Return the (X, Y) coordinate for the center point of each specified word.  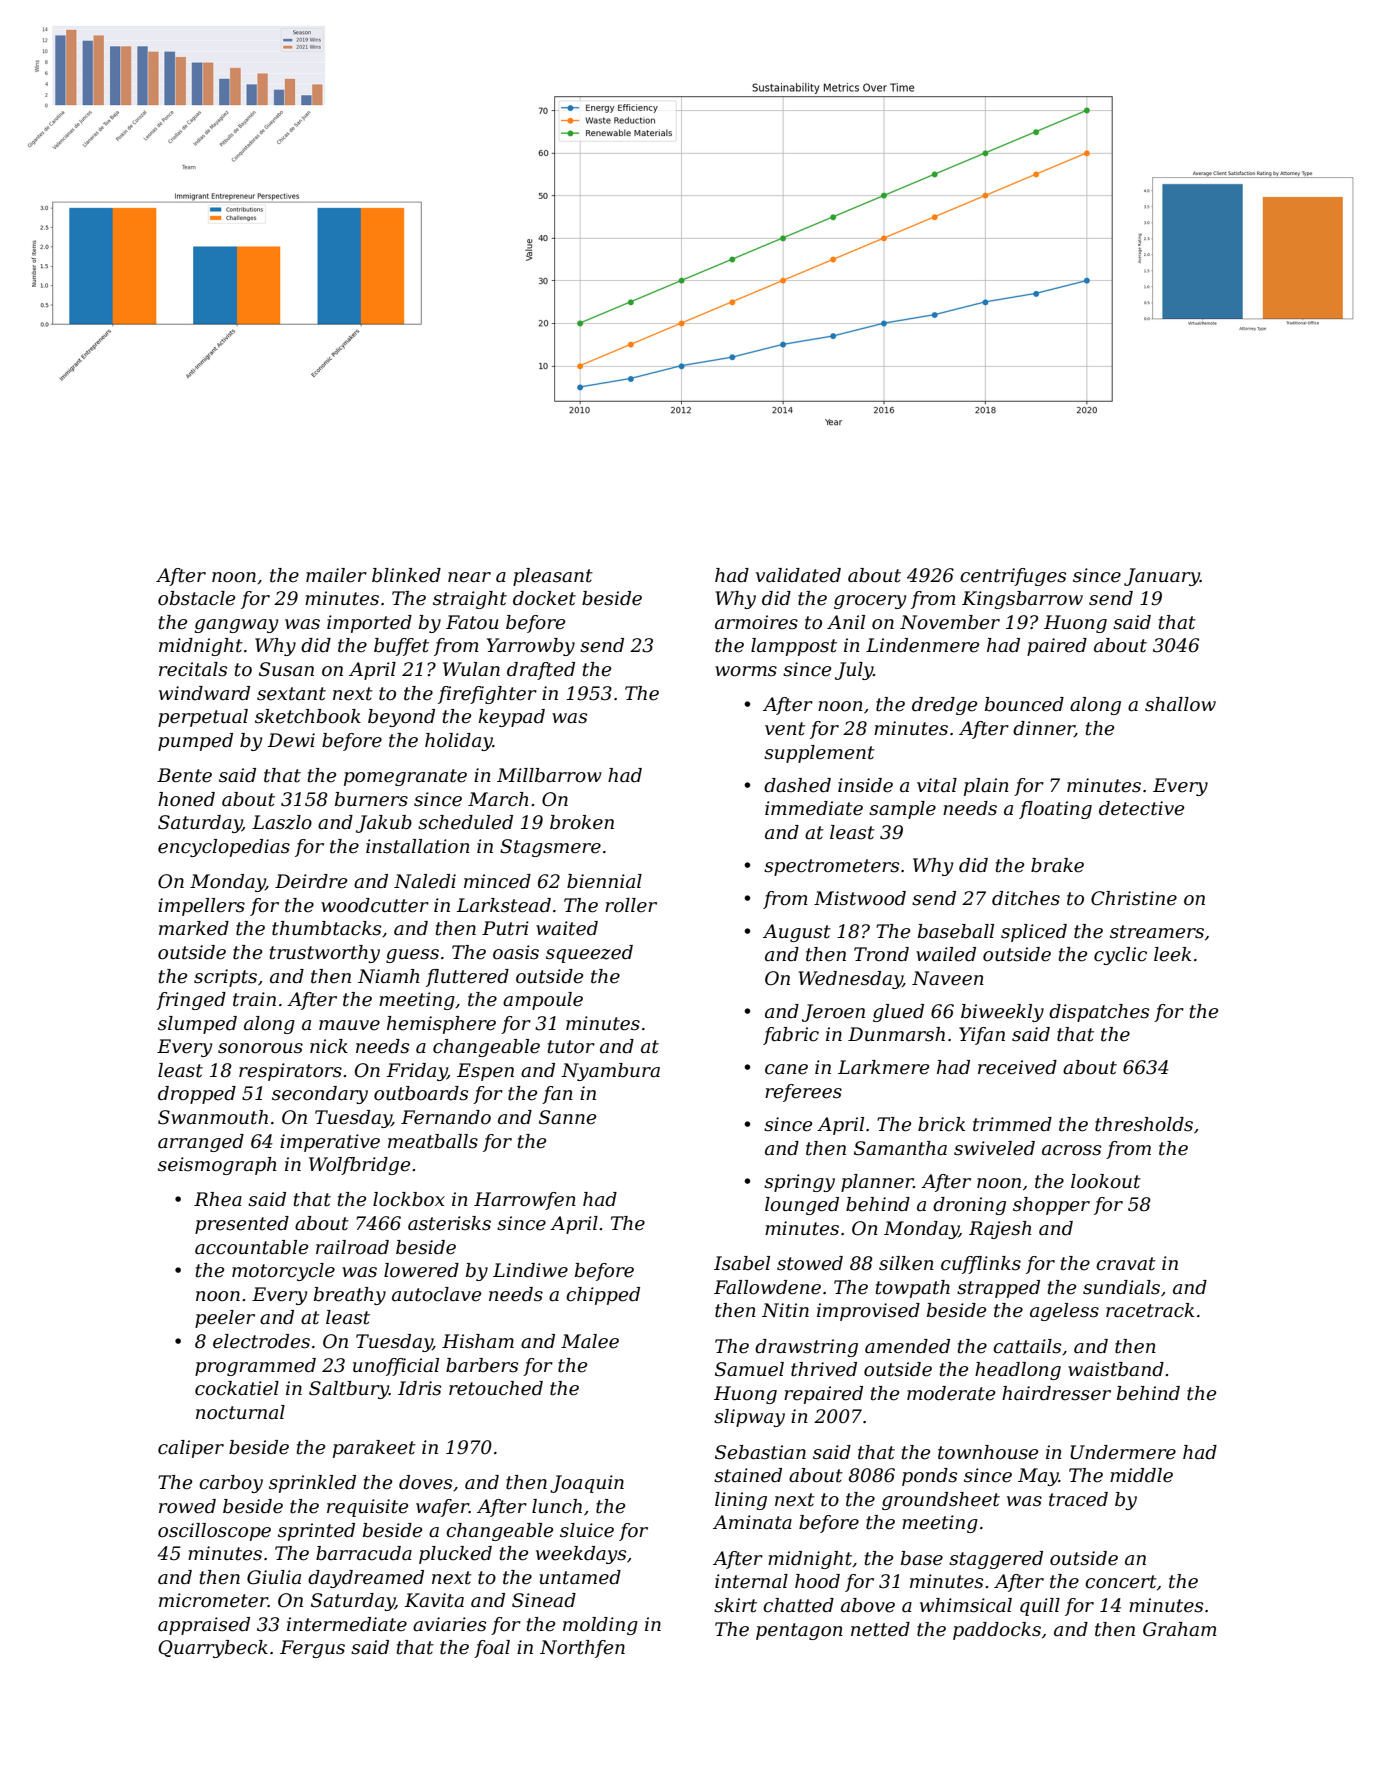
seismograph (217, 1166)
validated (798, 575)
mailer (336, 575)
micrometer (213, 1600)
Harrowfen (525, 1201)
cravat (1126, 1264)
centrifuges (1013, 577)
